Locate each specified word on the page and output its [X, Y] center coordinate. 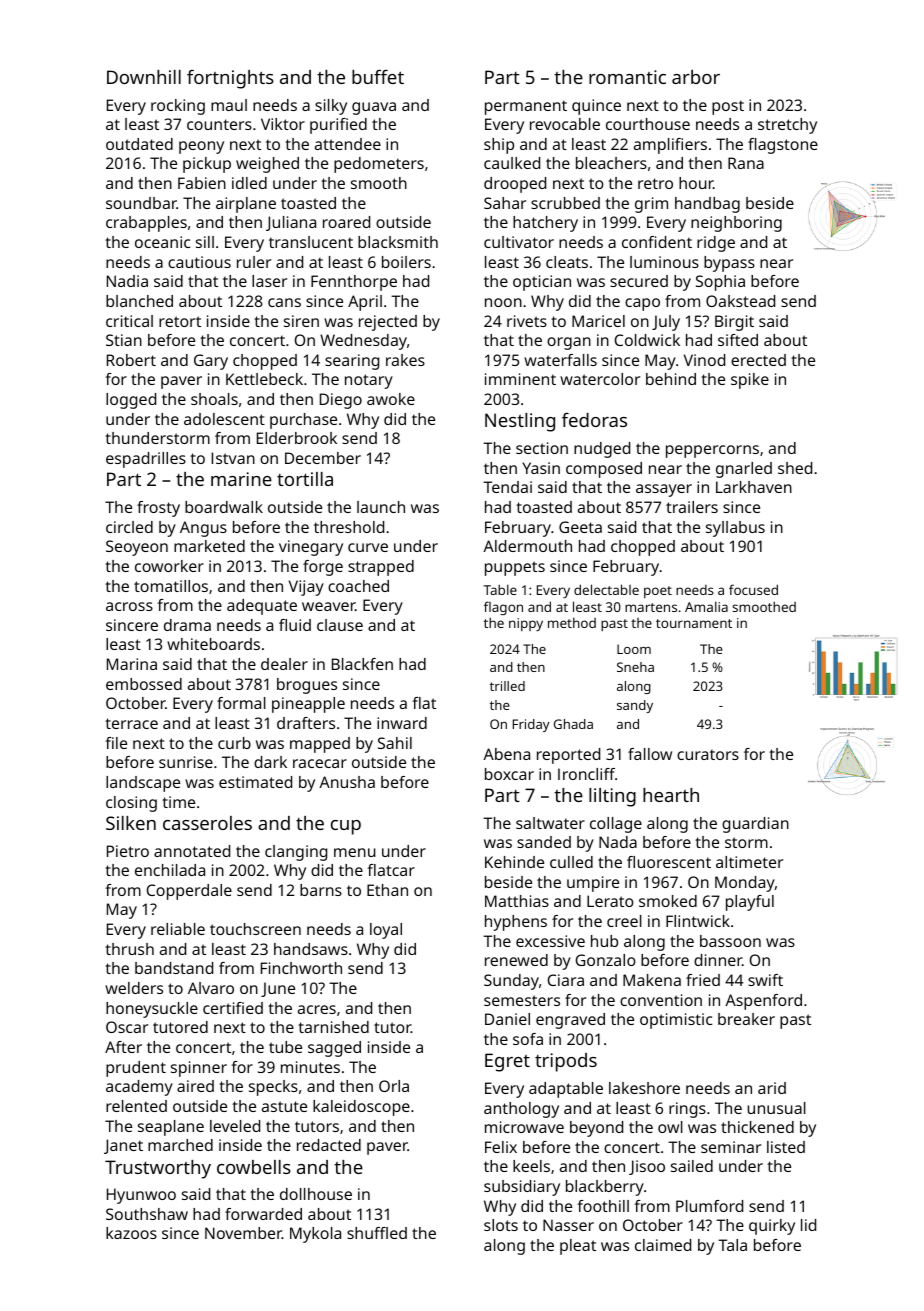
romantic [627, 77]
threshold [349, 527]
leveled [235, 1126]
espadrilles [146, 460]
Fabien [202, 183]
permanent [526, 107]
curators [708, 754]
